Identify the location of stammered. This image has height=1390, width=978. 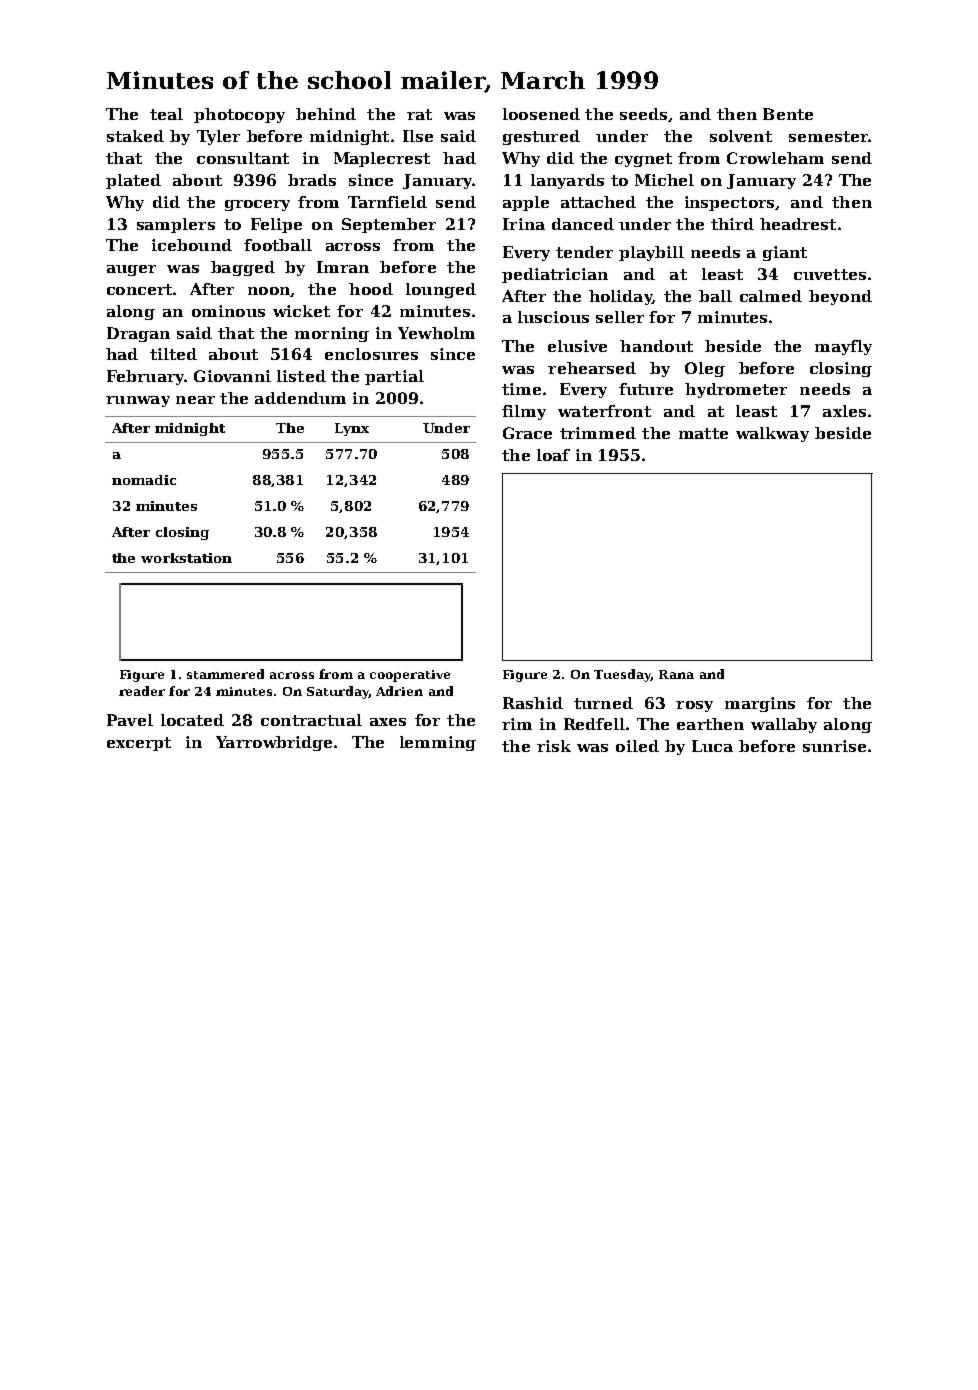
(225, 674).
